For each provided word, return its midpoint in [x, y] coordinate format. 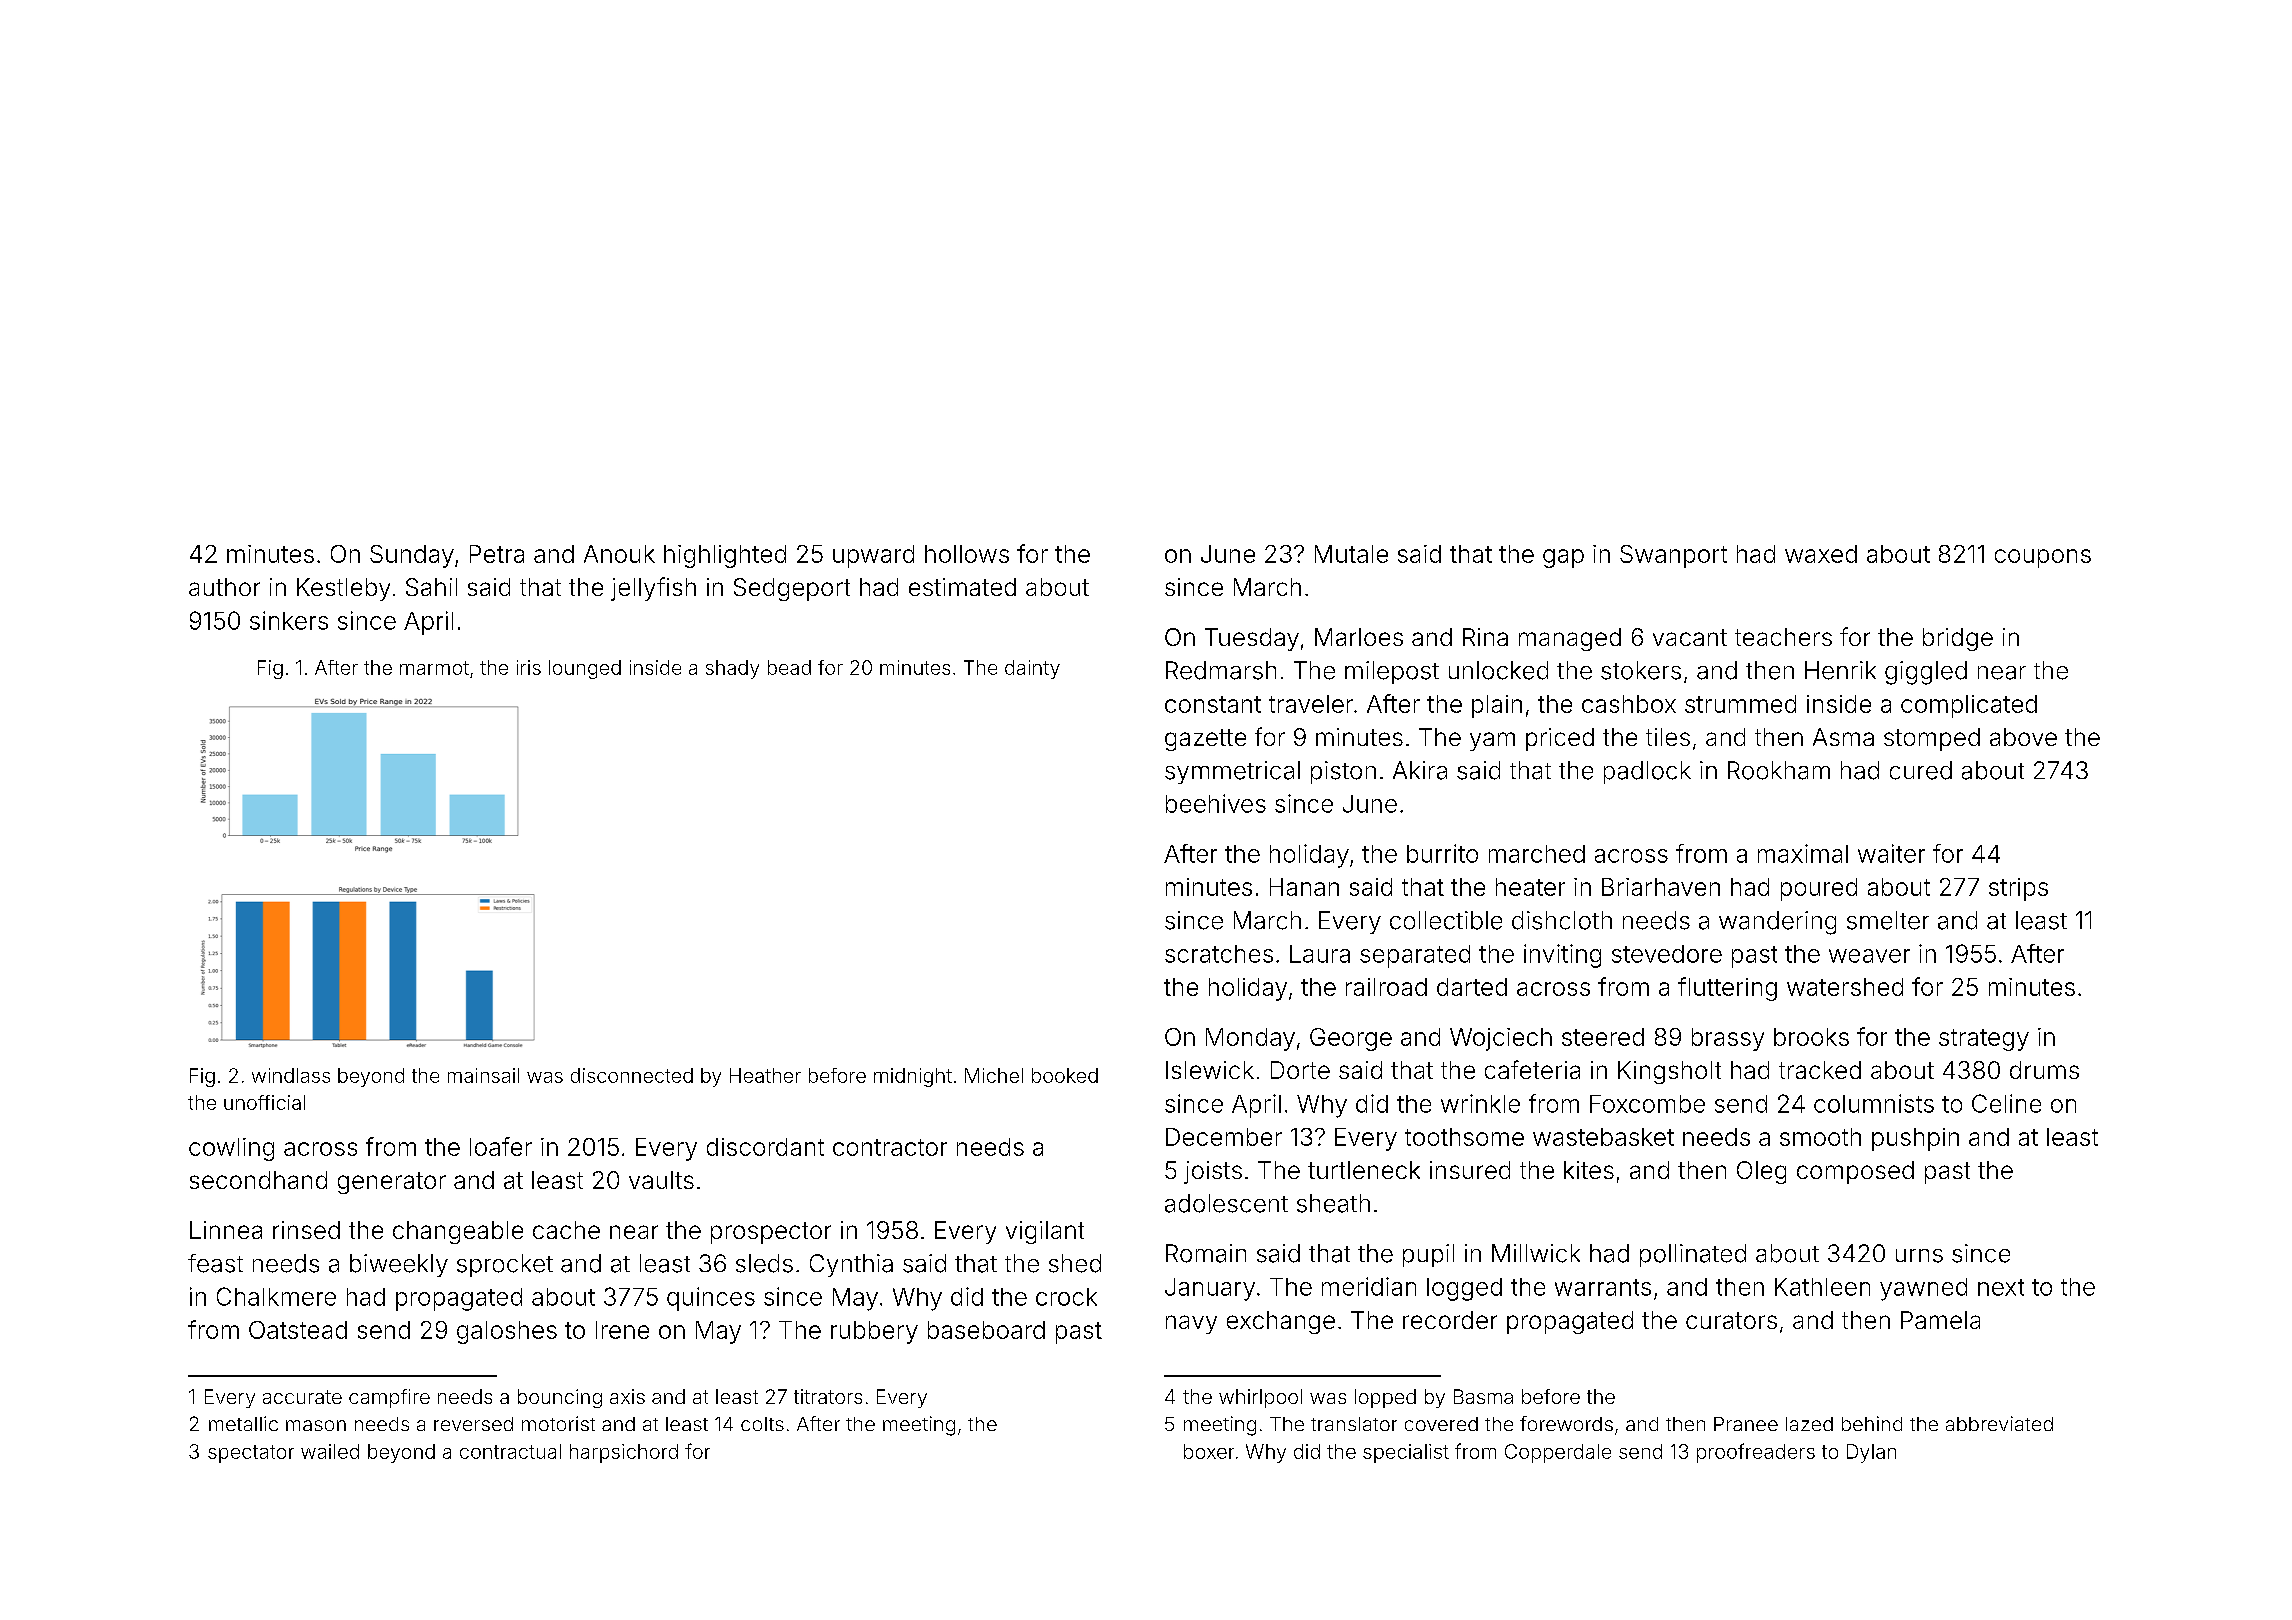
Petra [497, 554]
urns [1919, 1256]
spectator [251, 1454]
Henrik [1840, 670]
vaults [661, 1180]
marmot [434, 668]
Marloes [1359, 637]
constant [1213, 704]
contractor [890, 1147]
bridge [1958, 639]
